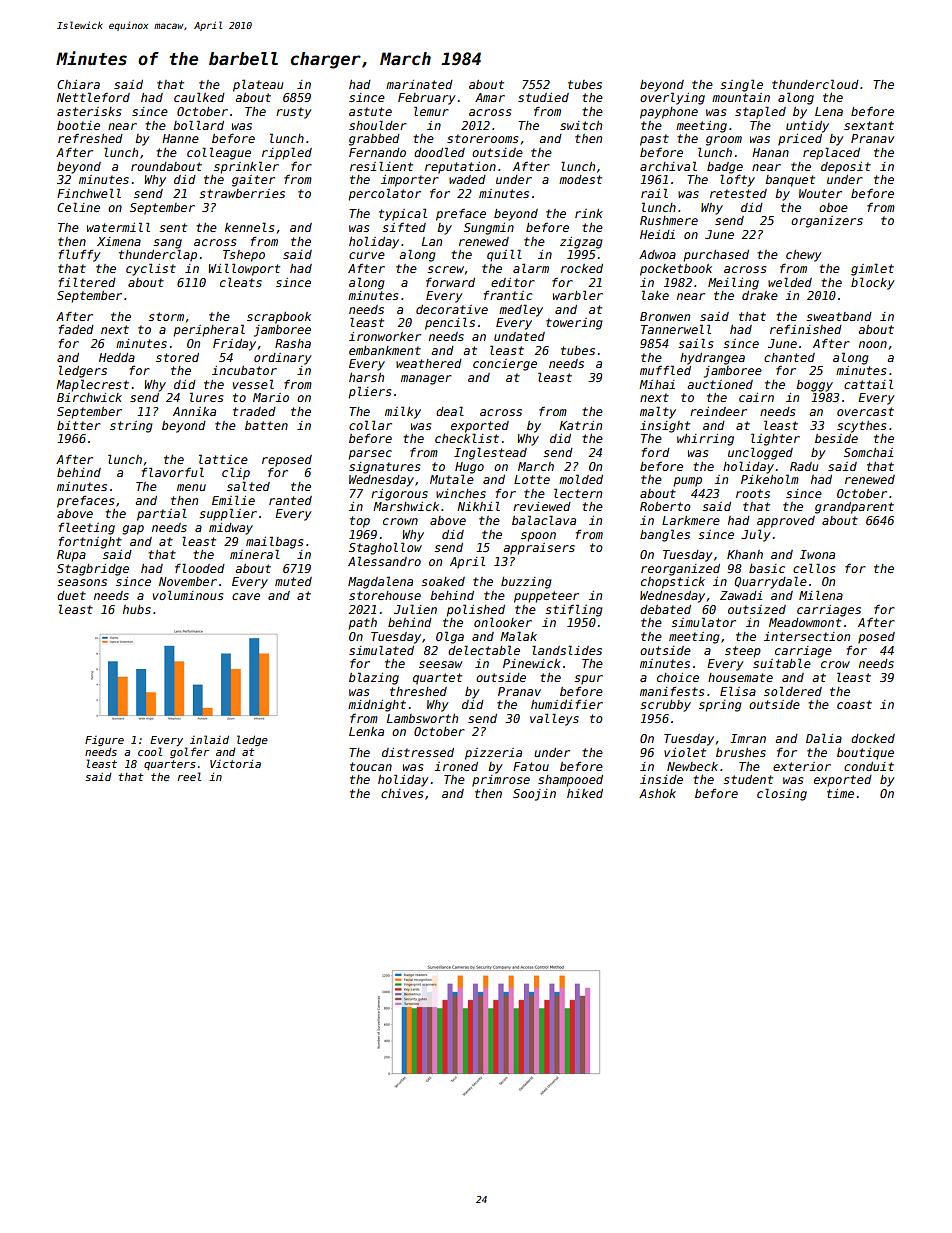 This document has height=1233, width=952. What do you see at coordinates (539, 549) in the document?
I see `appraisers` at bounding box center [539, 549].
